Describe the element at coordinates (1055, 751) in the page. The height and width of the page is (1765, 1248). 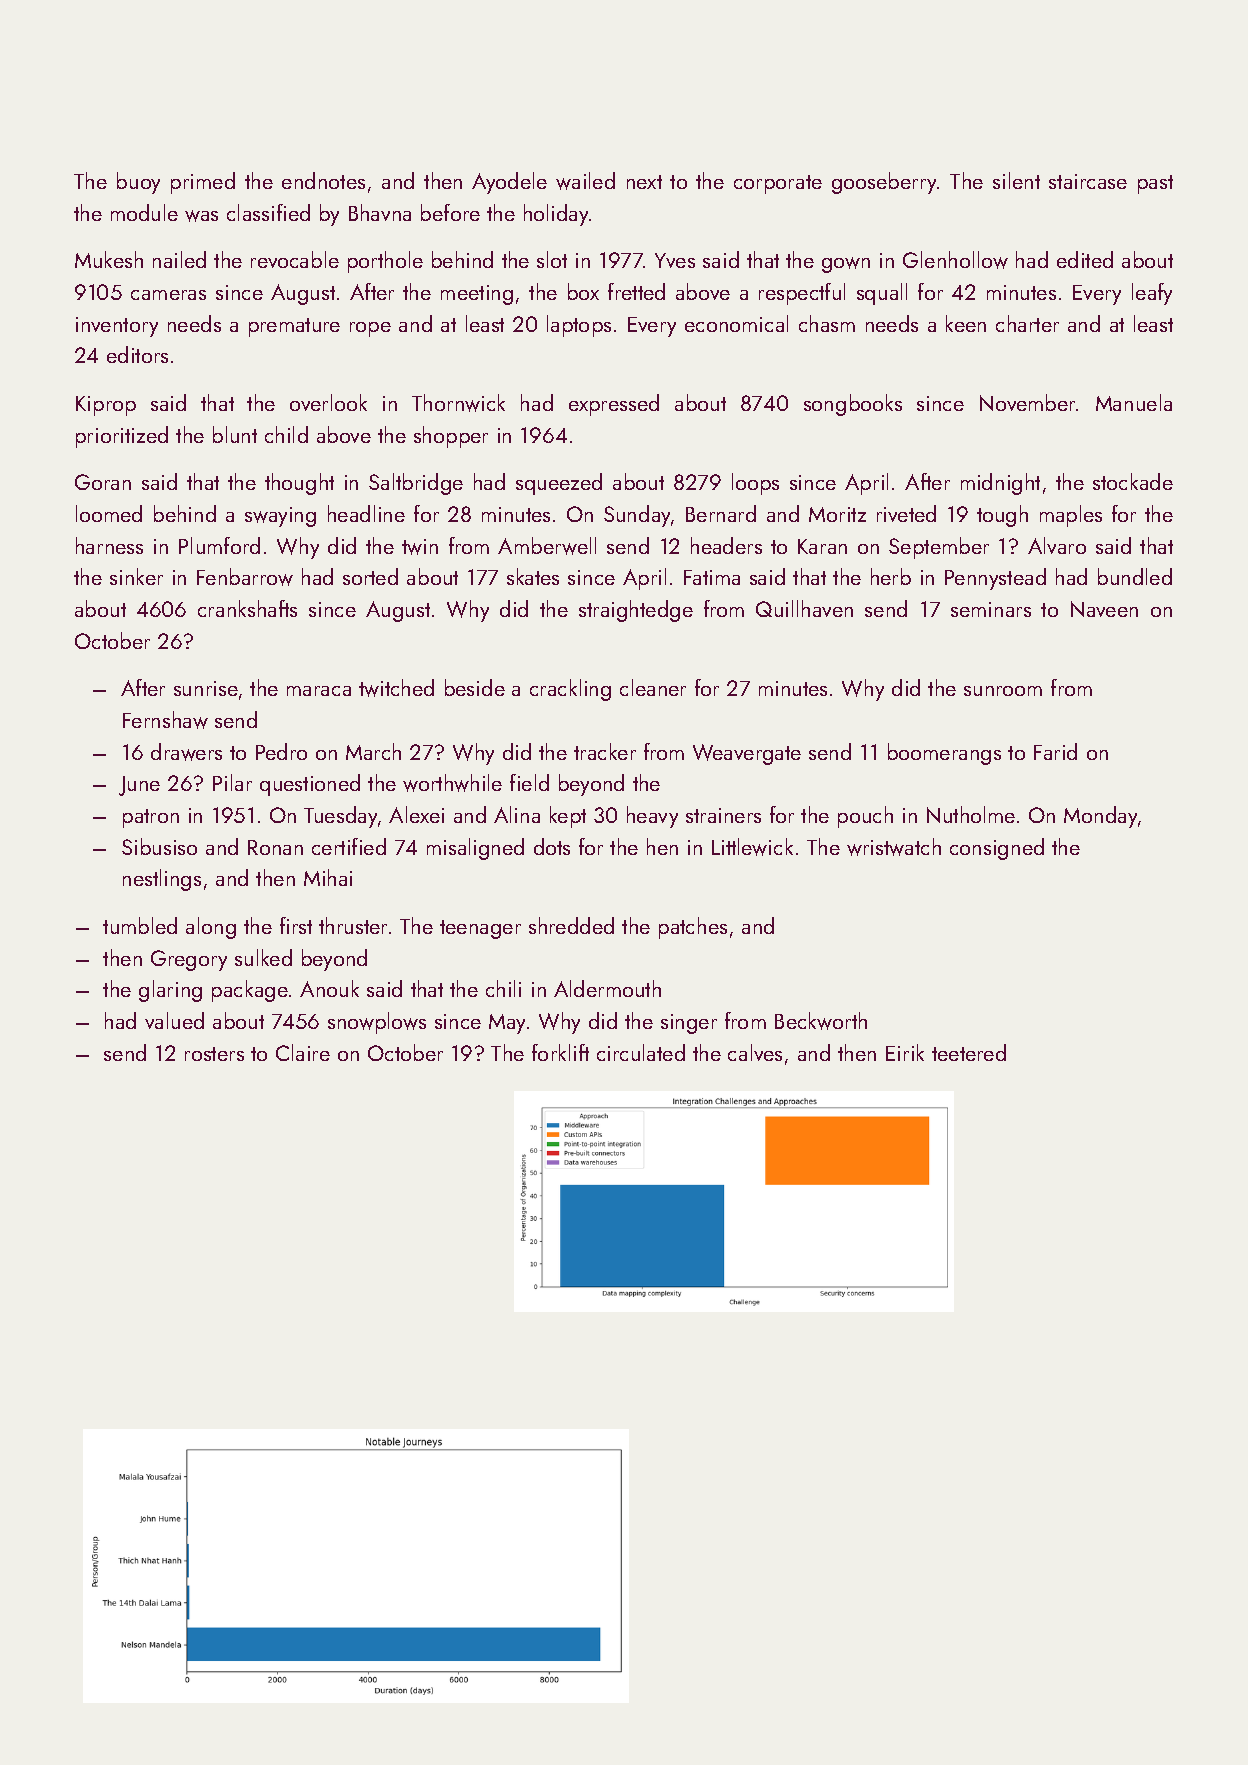
I see `Farid` at that location.
